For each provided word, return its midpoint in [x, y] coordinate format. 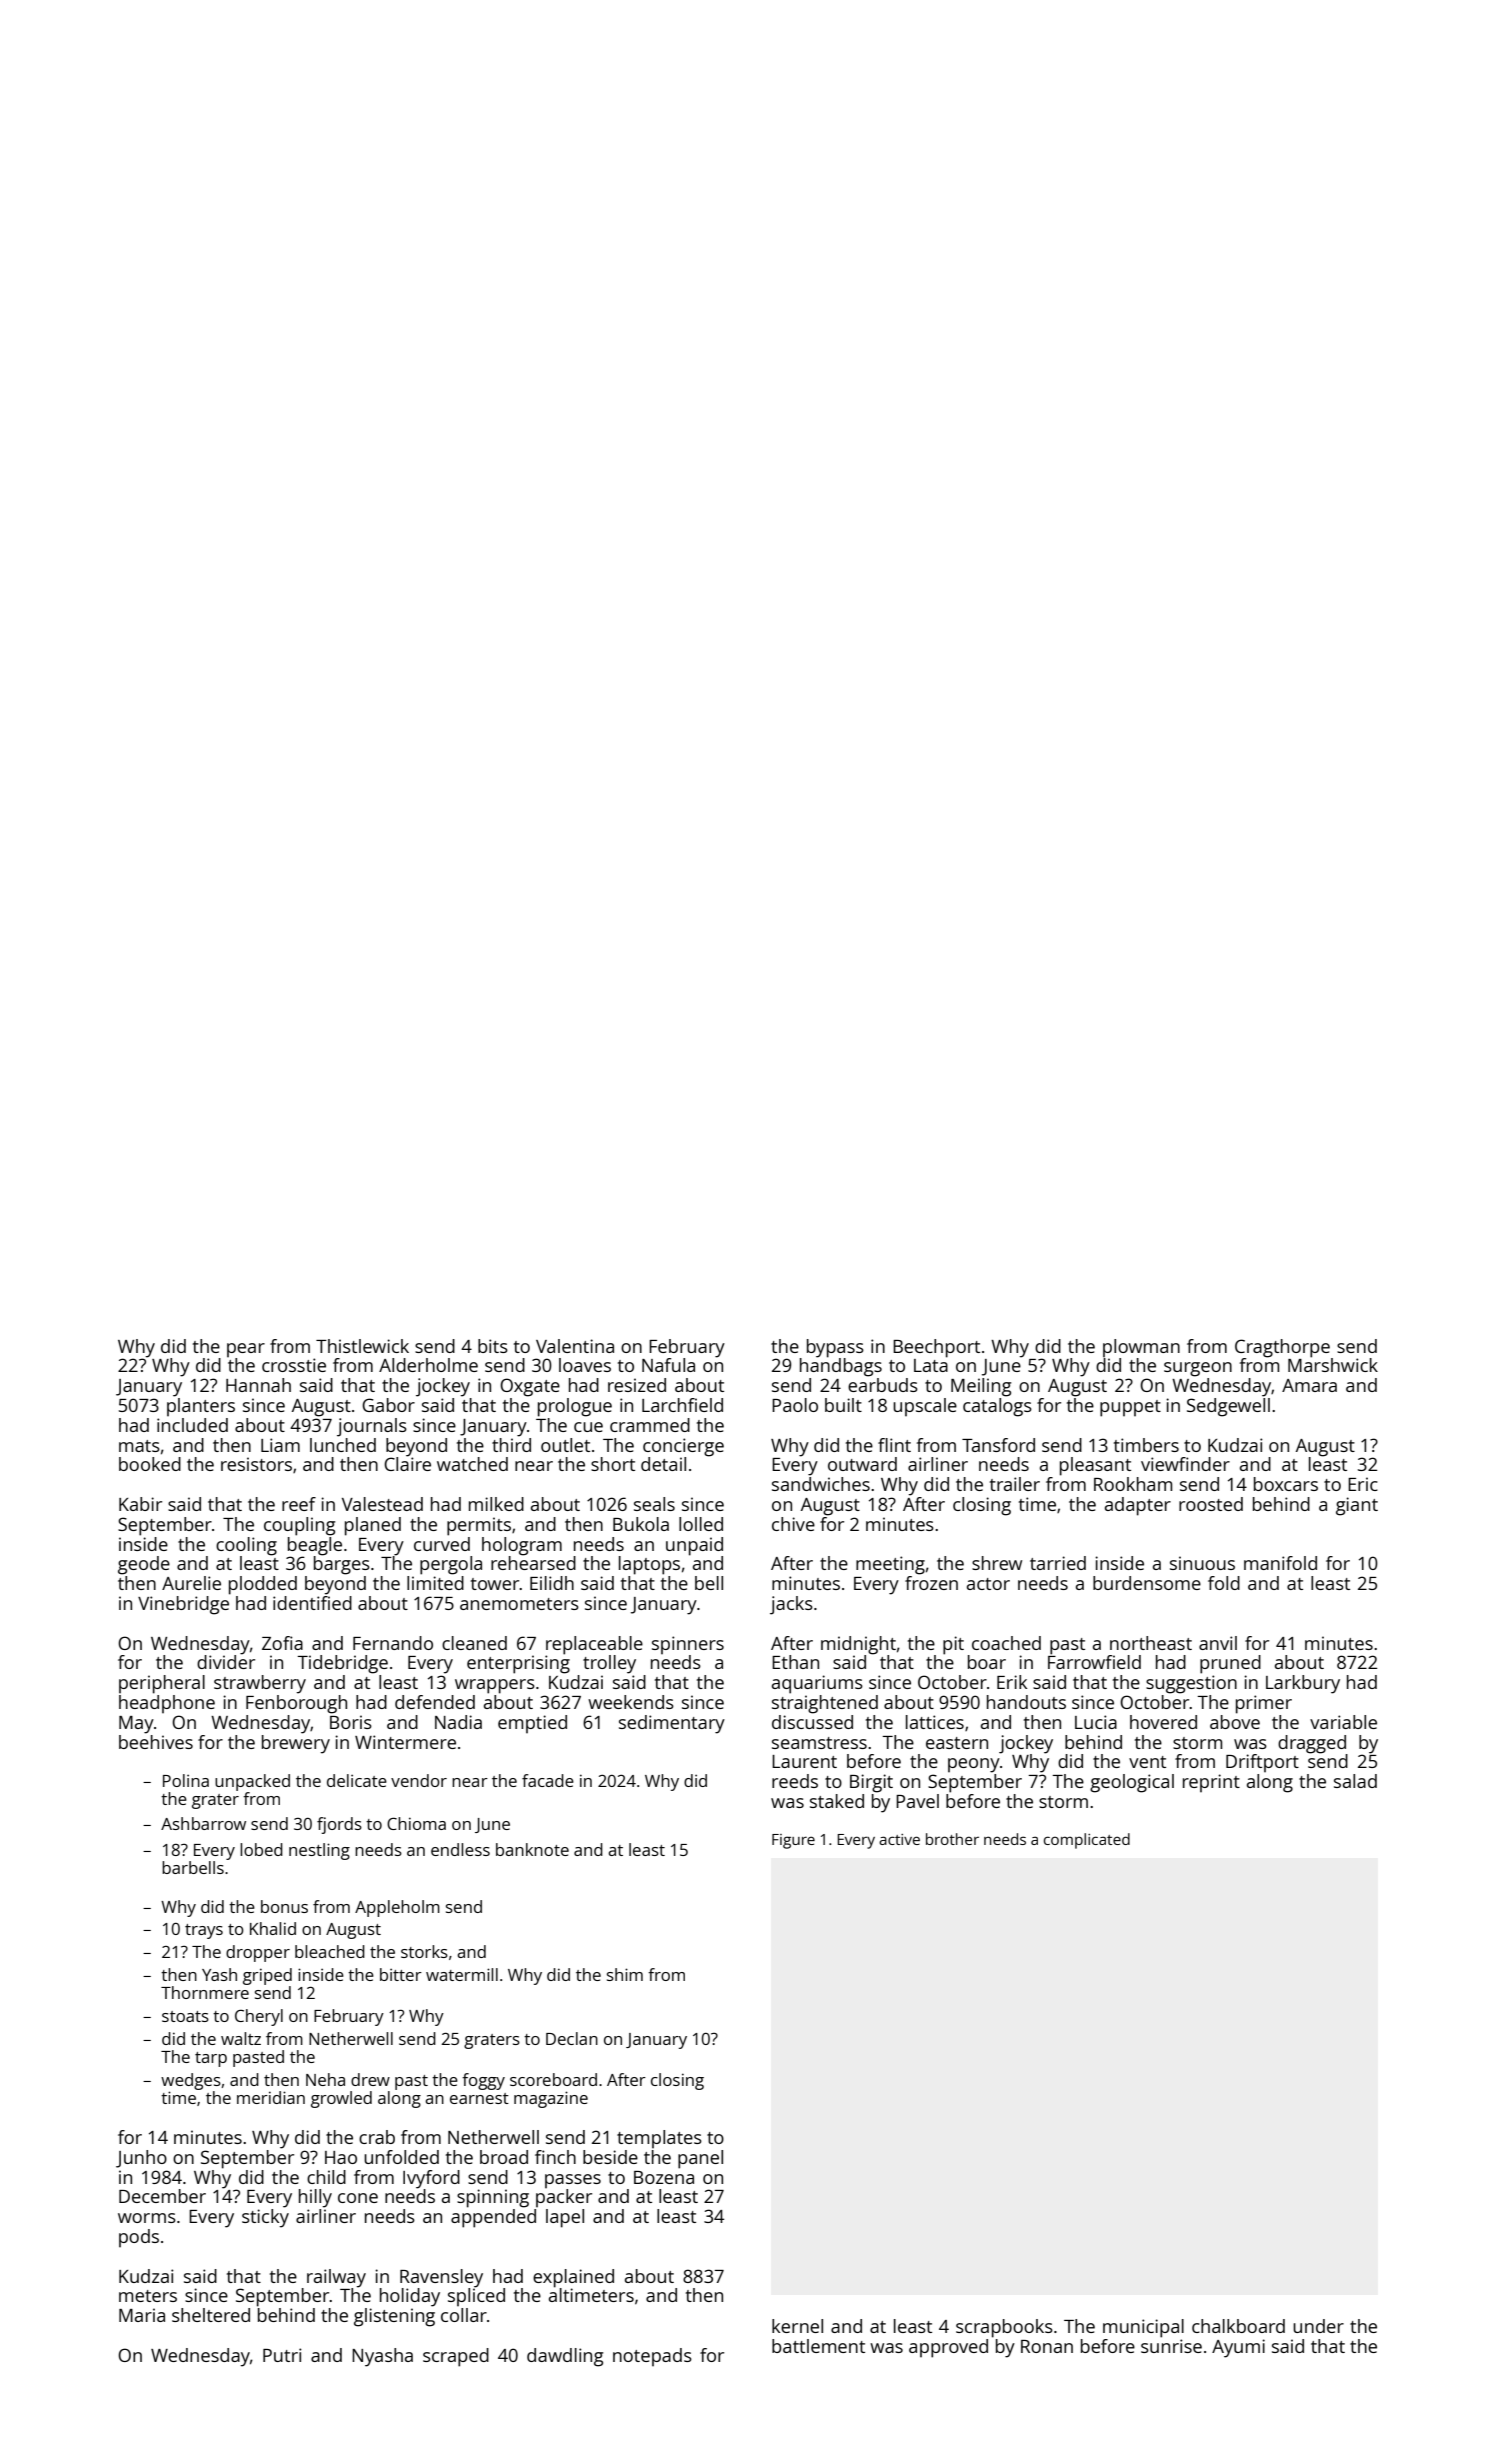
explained [573, 2278]
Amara [1309, 1385]
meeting [890, 1565]
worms [147, 2218]
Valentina [575, 1346]
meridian [271, 2097]
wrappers [495, 1686]
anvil [1218, 1643]
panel [700, 2159]
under [1318, 2326]
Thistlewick [362, 1346]
